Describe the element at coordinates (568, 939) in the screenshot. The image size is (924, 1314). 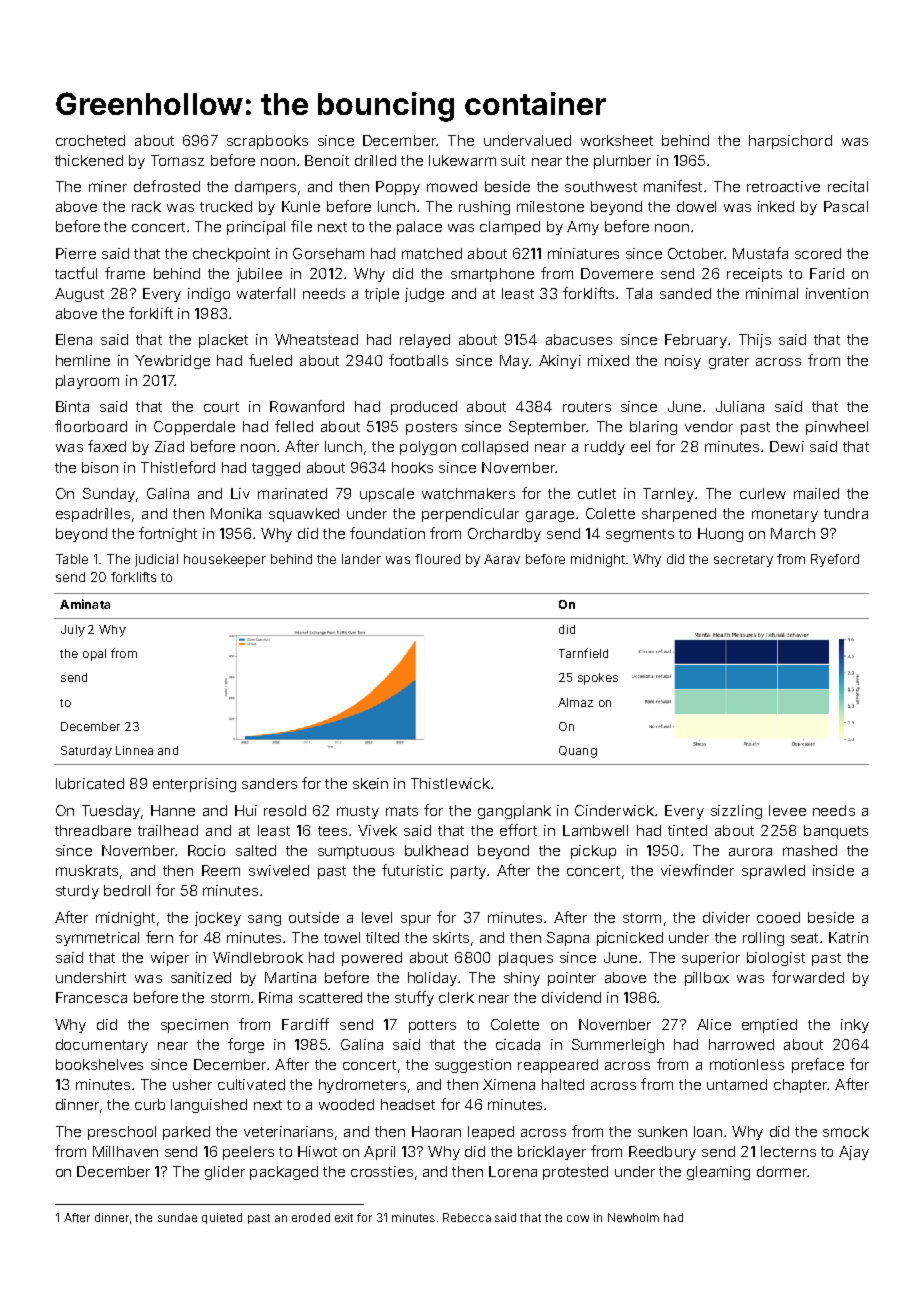
I see `Sapna` at that location.
